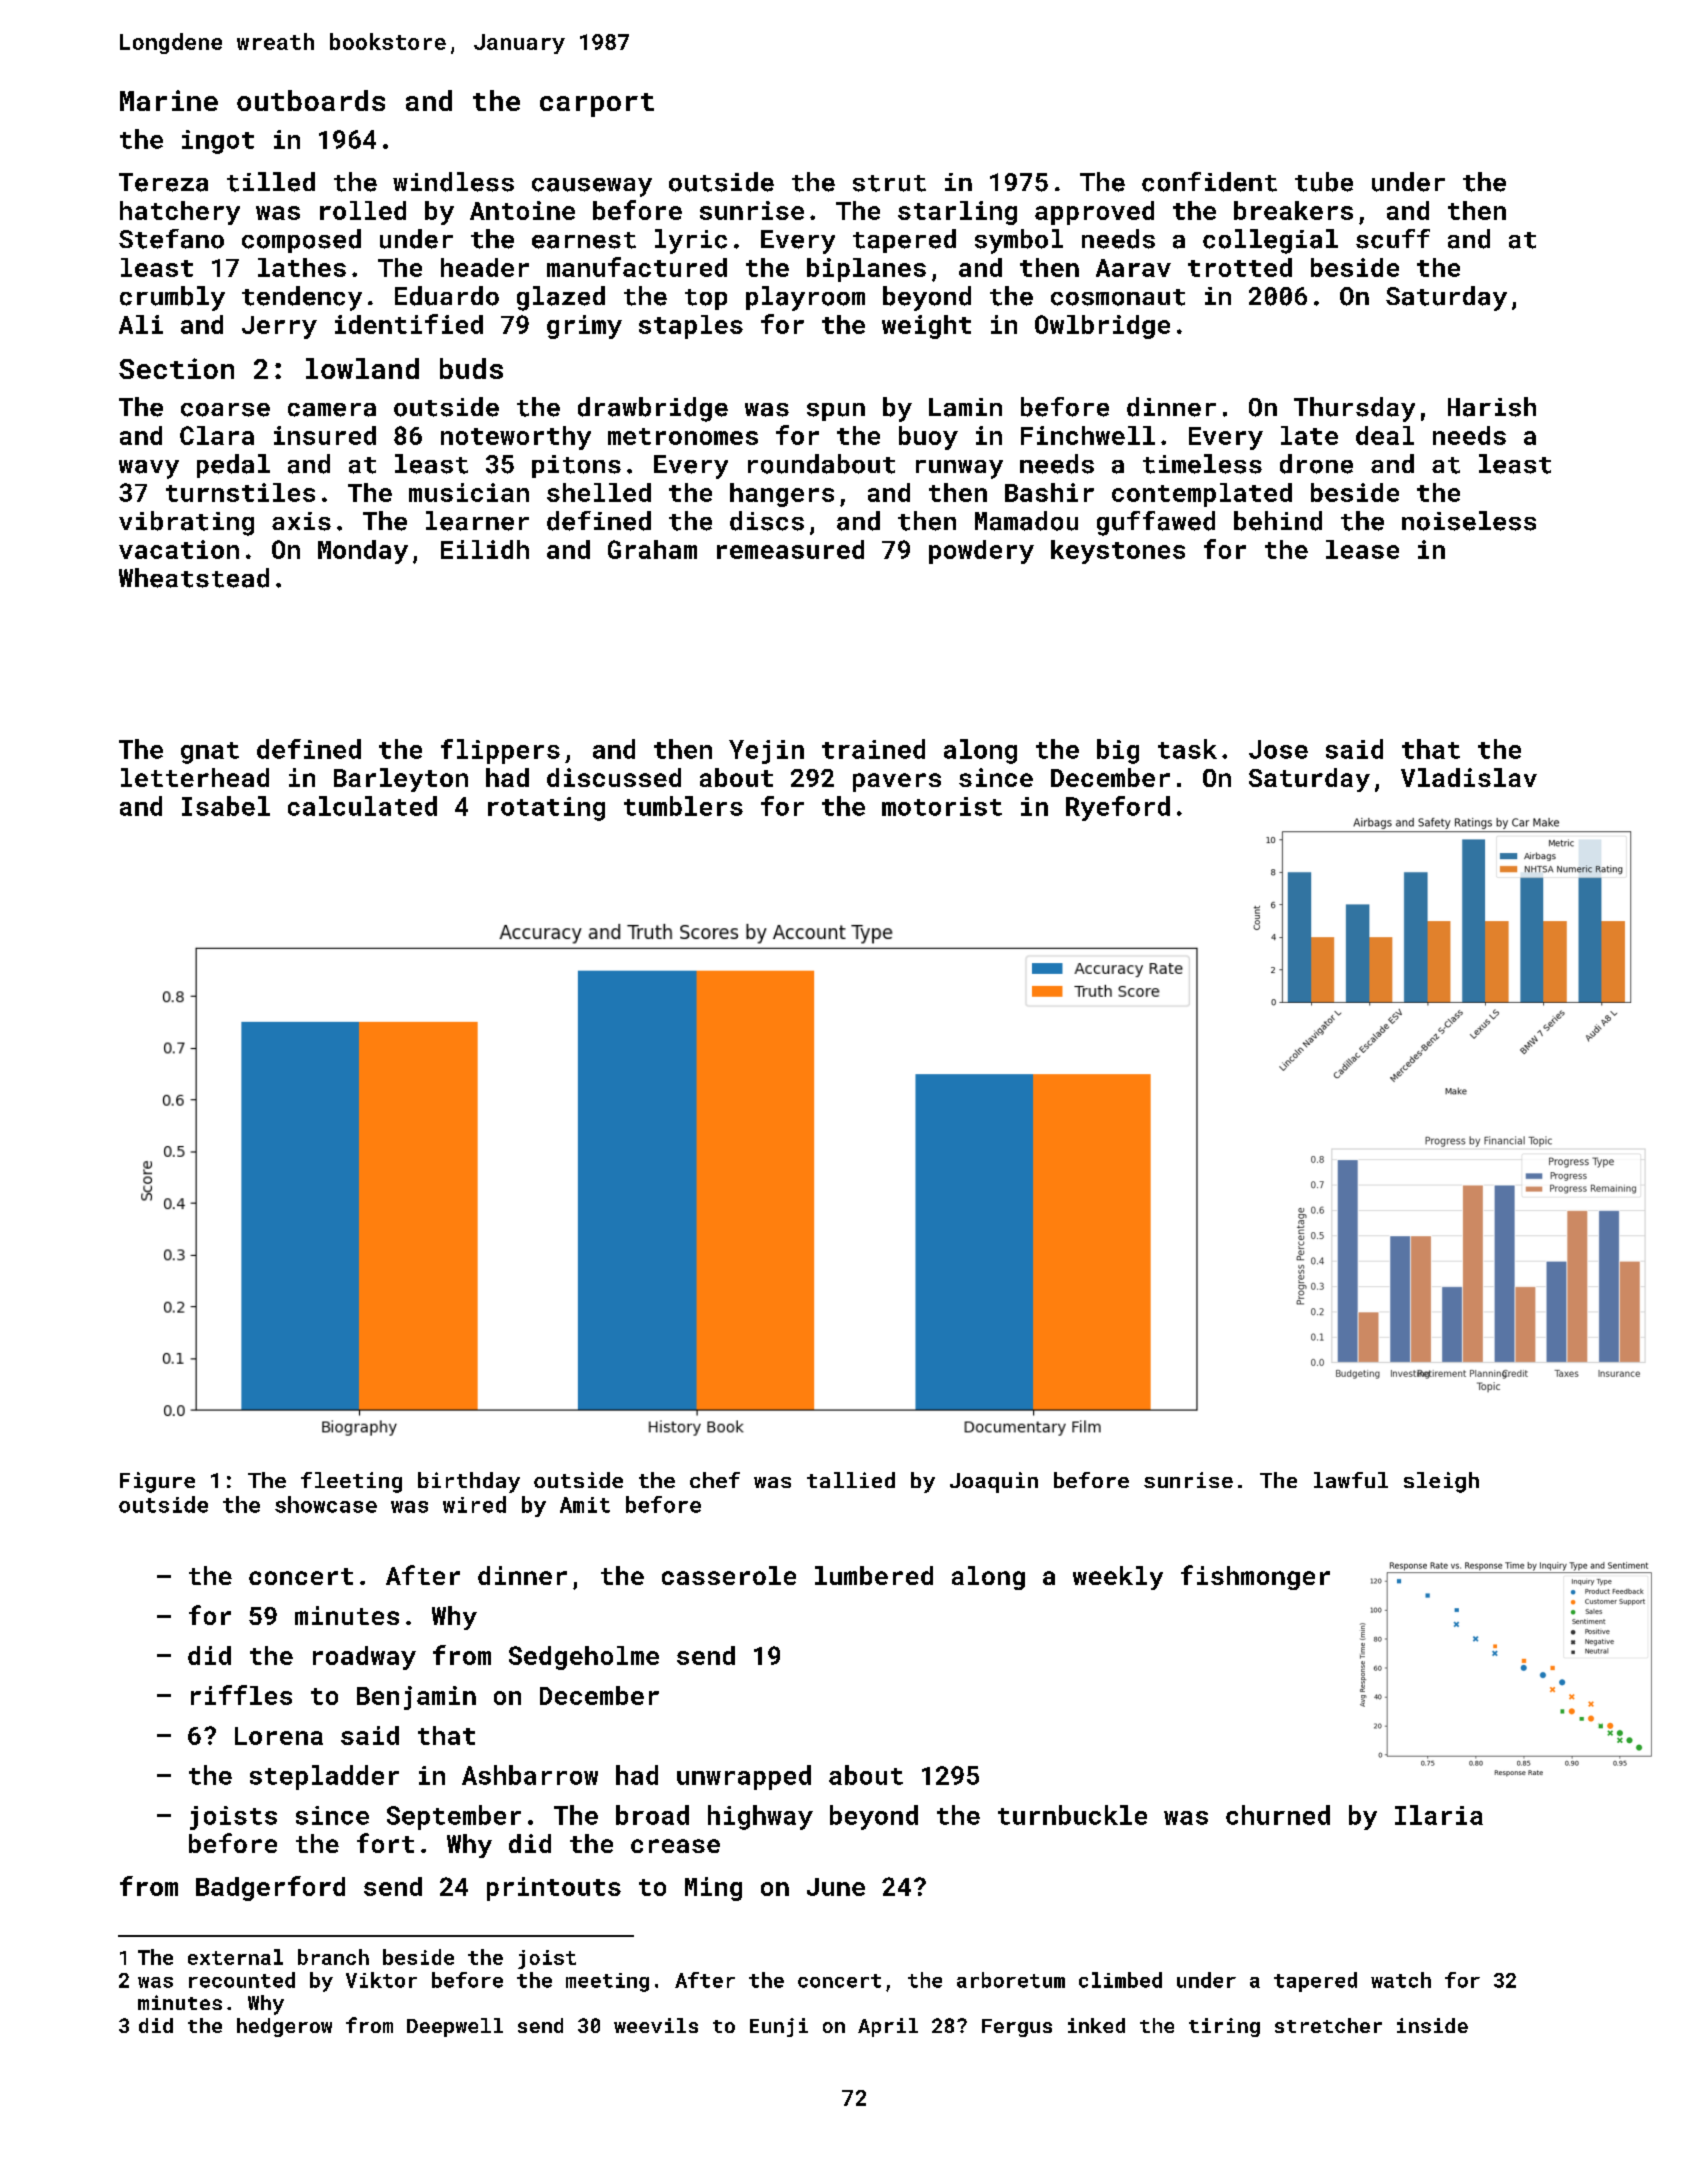 This document has width=1683, height=2178. What do you see at coordinates (683, 806) in the document?
I see `tumblers` at bounding box center [683, 806].
